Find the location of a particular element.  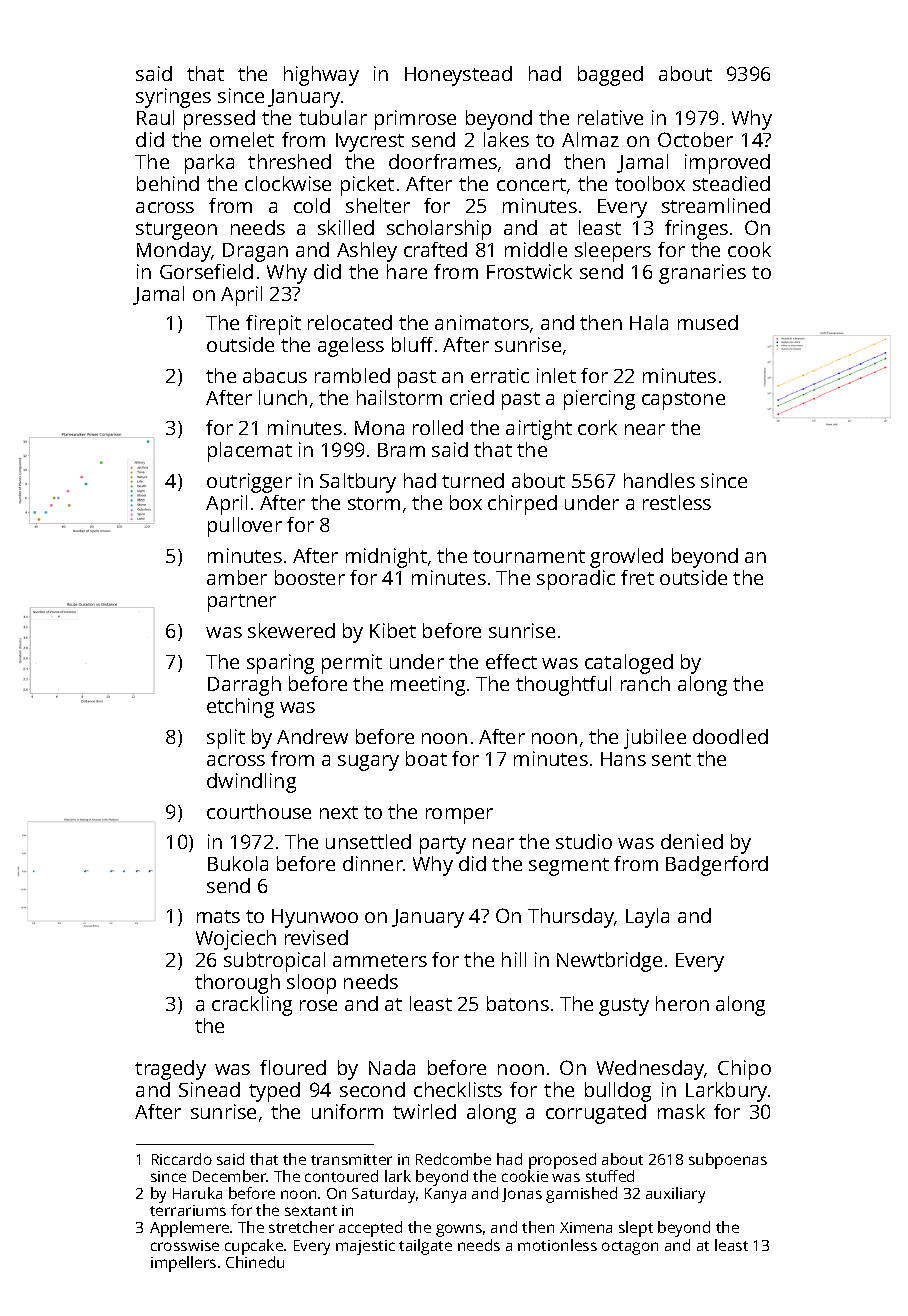

syringes is located at coordinates (173, 98).
